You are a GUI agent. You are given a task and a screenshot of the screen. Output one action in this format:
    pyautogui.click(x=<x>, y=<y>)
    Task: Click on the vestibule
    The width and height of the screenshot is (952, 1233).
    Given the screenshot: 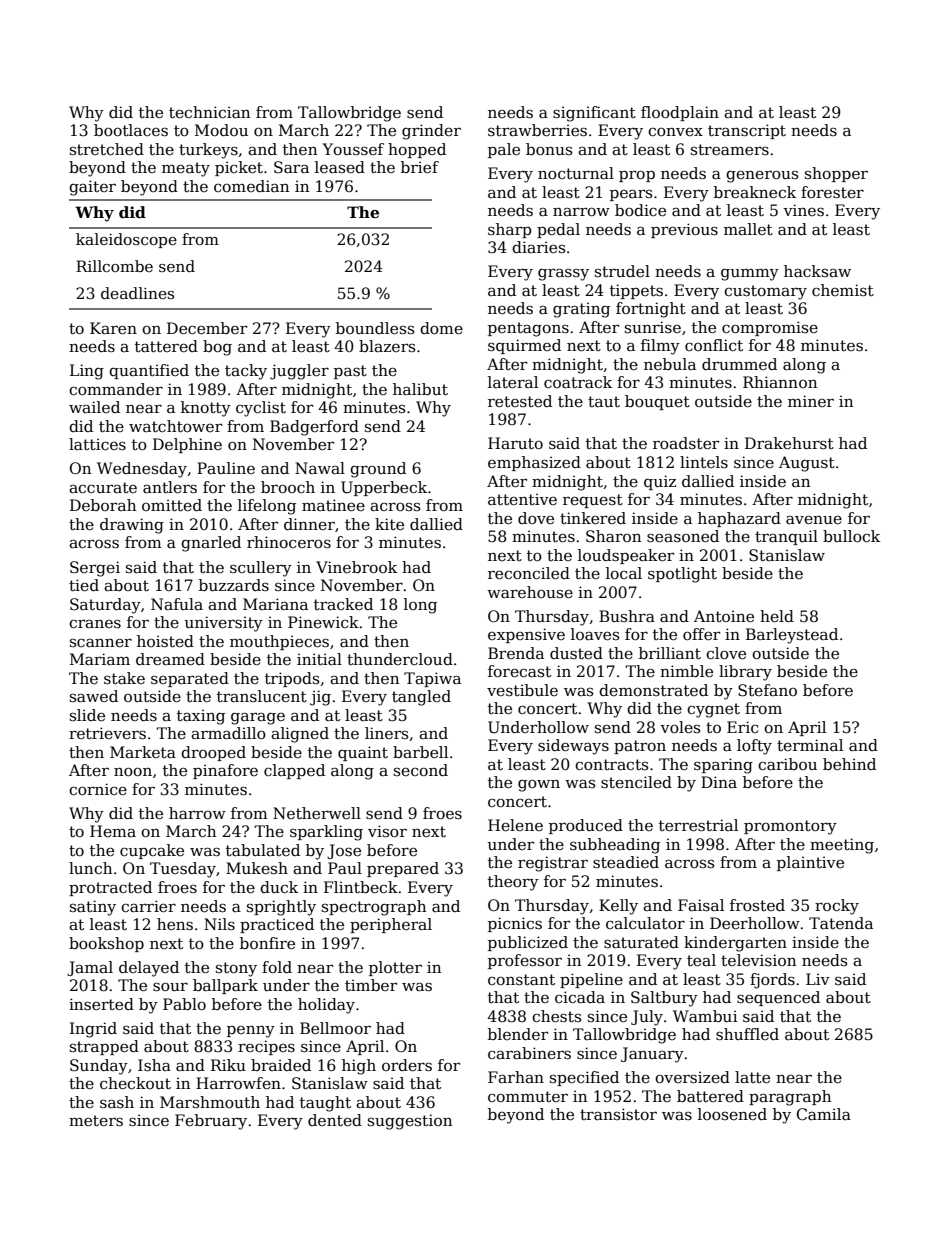 What is the action you would take?
    pyautogui.click(x=522, y=690)
